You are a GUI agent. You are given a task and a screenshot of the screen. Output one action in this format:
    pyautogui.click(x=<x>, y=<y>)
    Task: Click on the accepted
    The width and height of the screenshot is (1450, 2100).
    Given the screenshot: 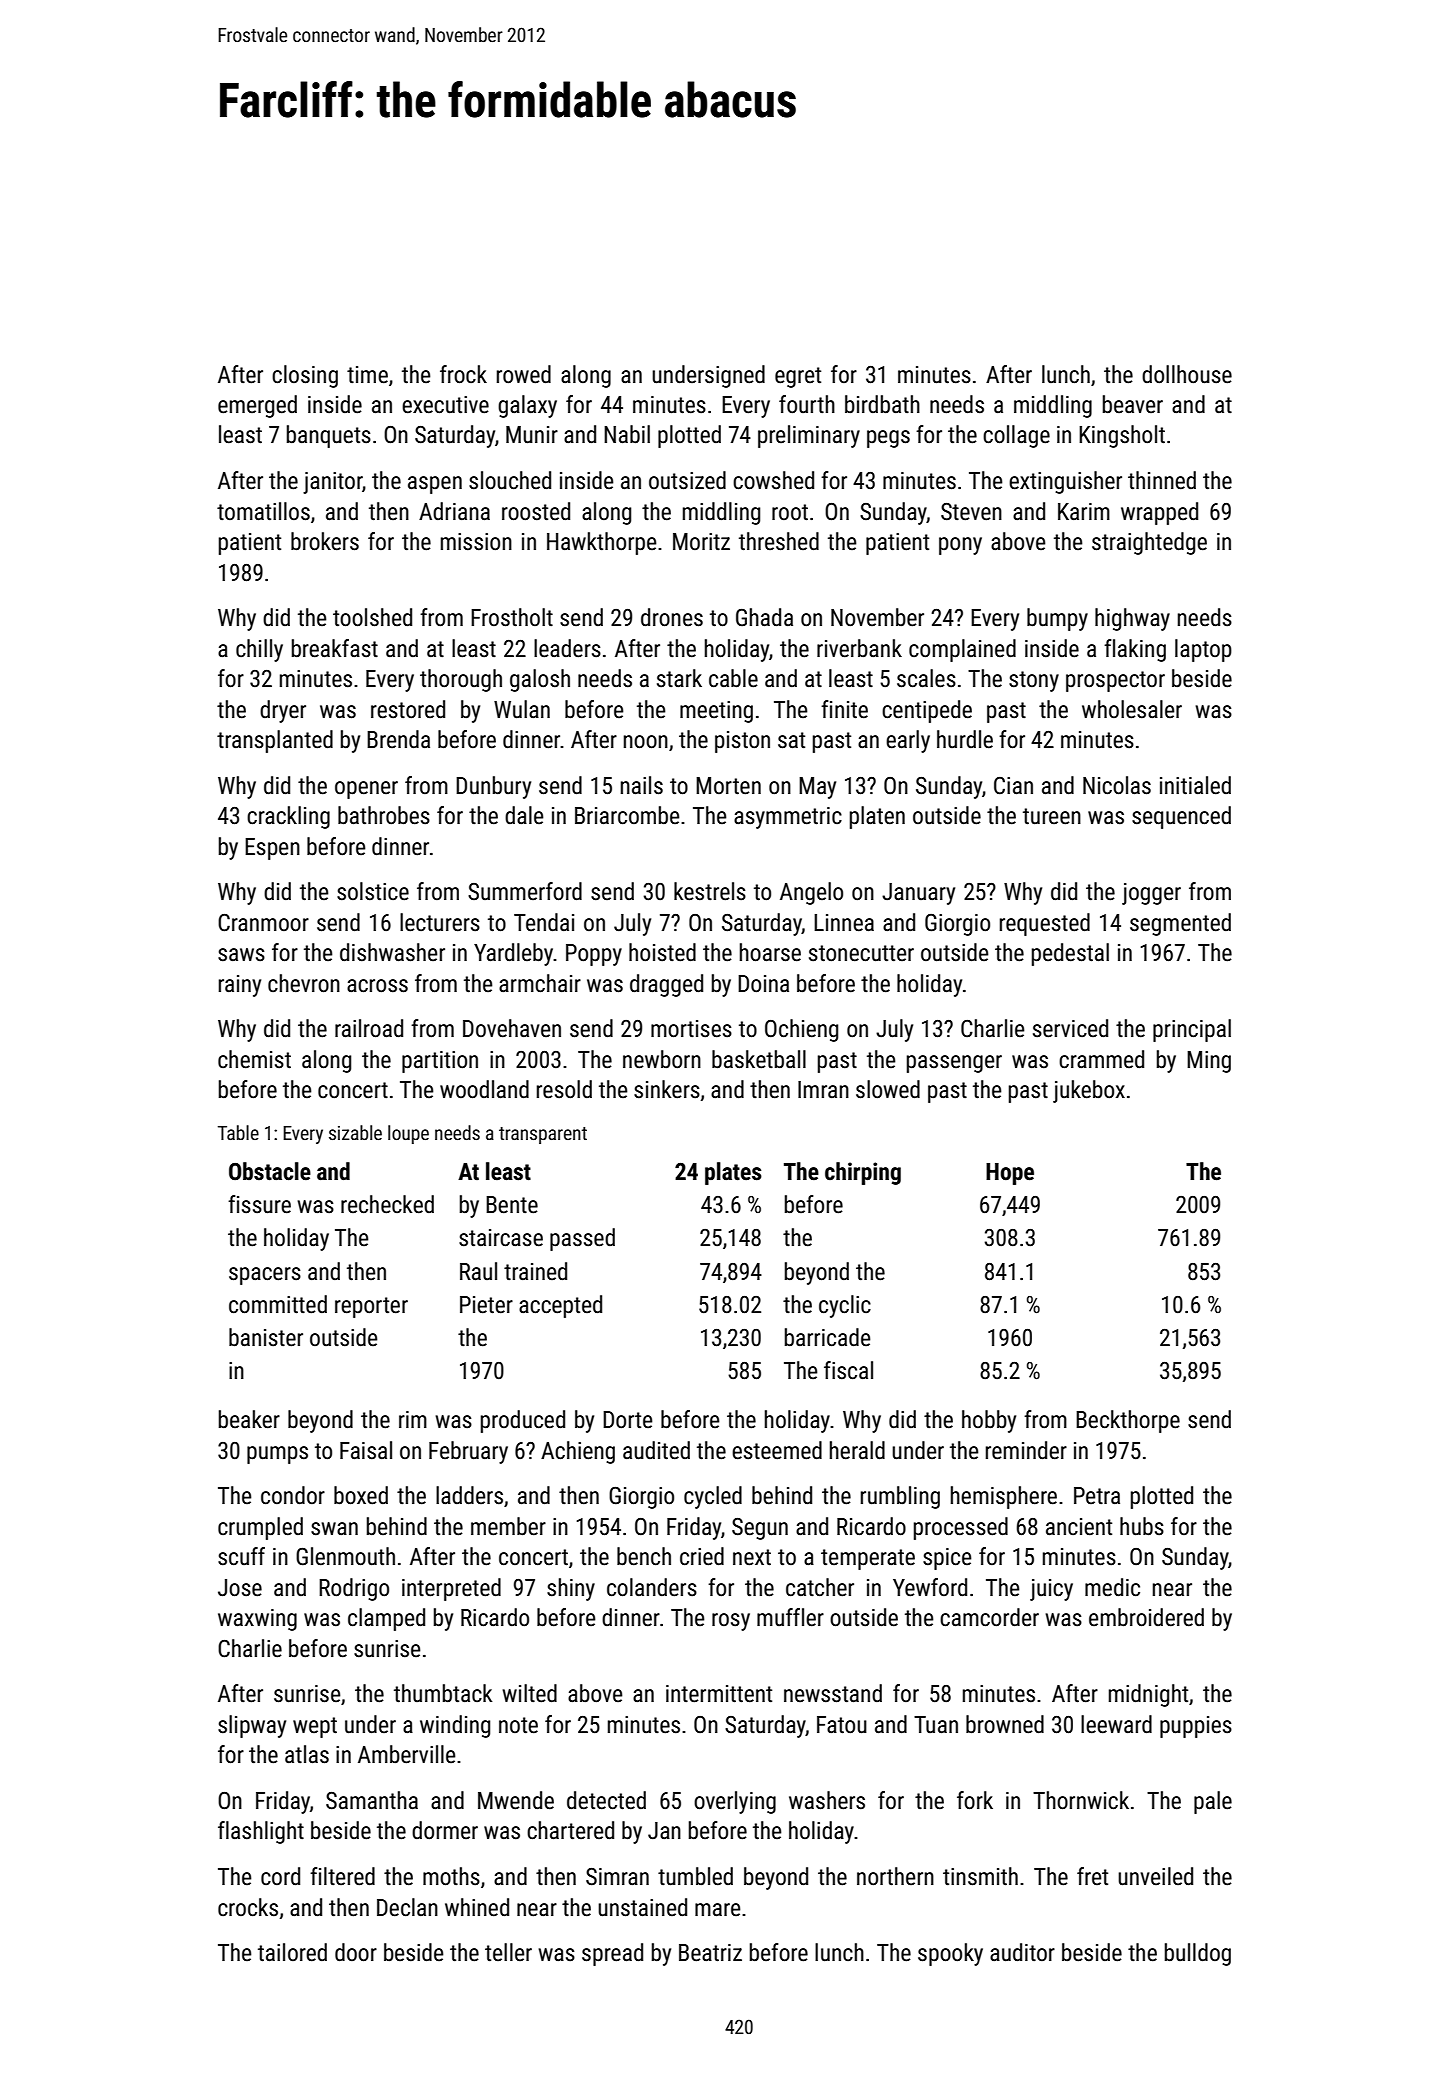 What is the action you would take?
    pyautogui.click(x=560, y=1306)
